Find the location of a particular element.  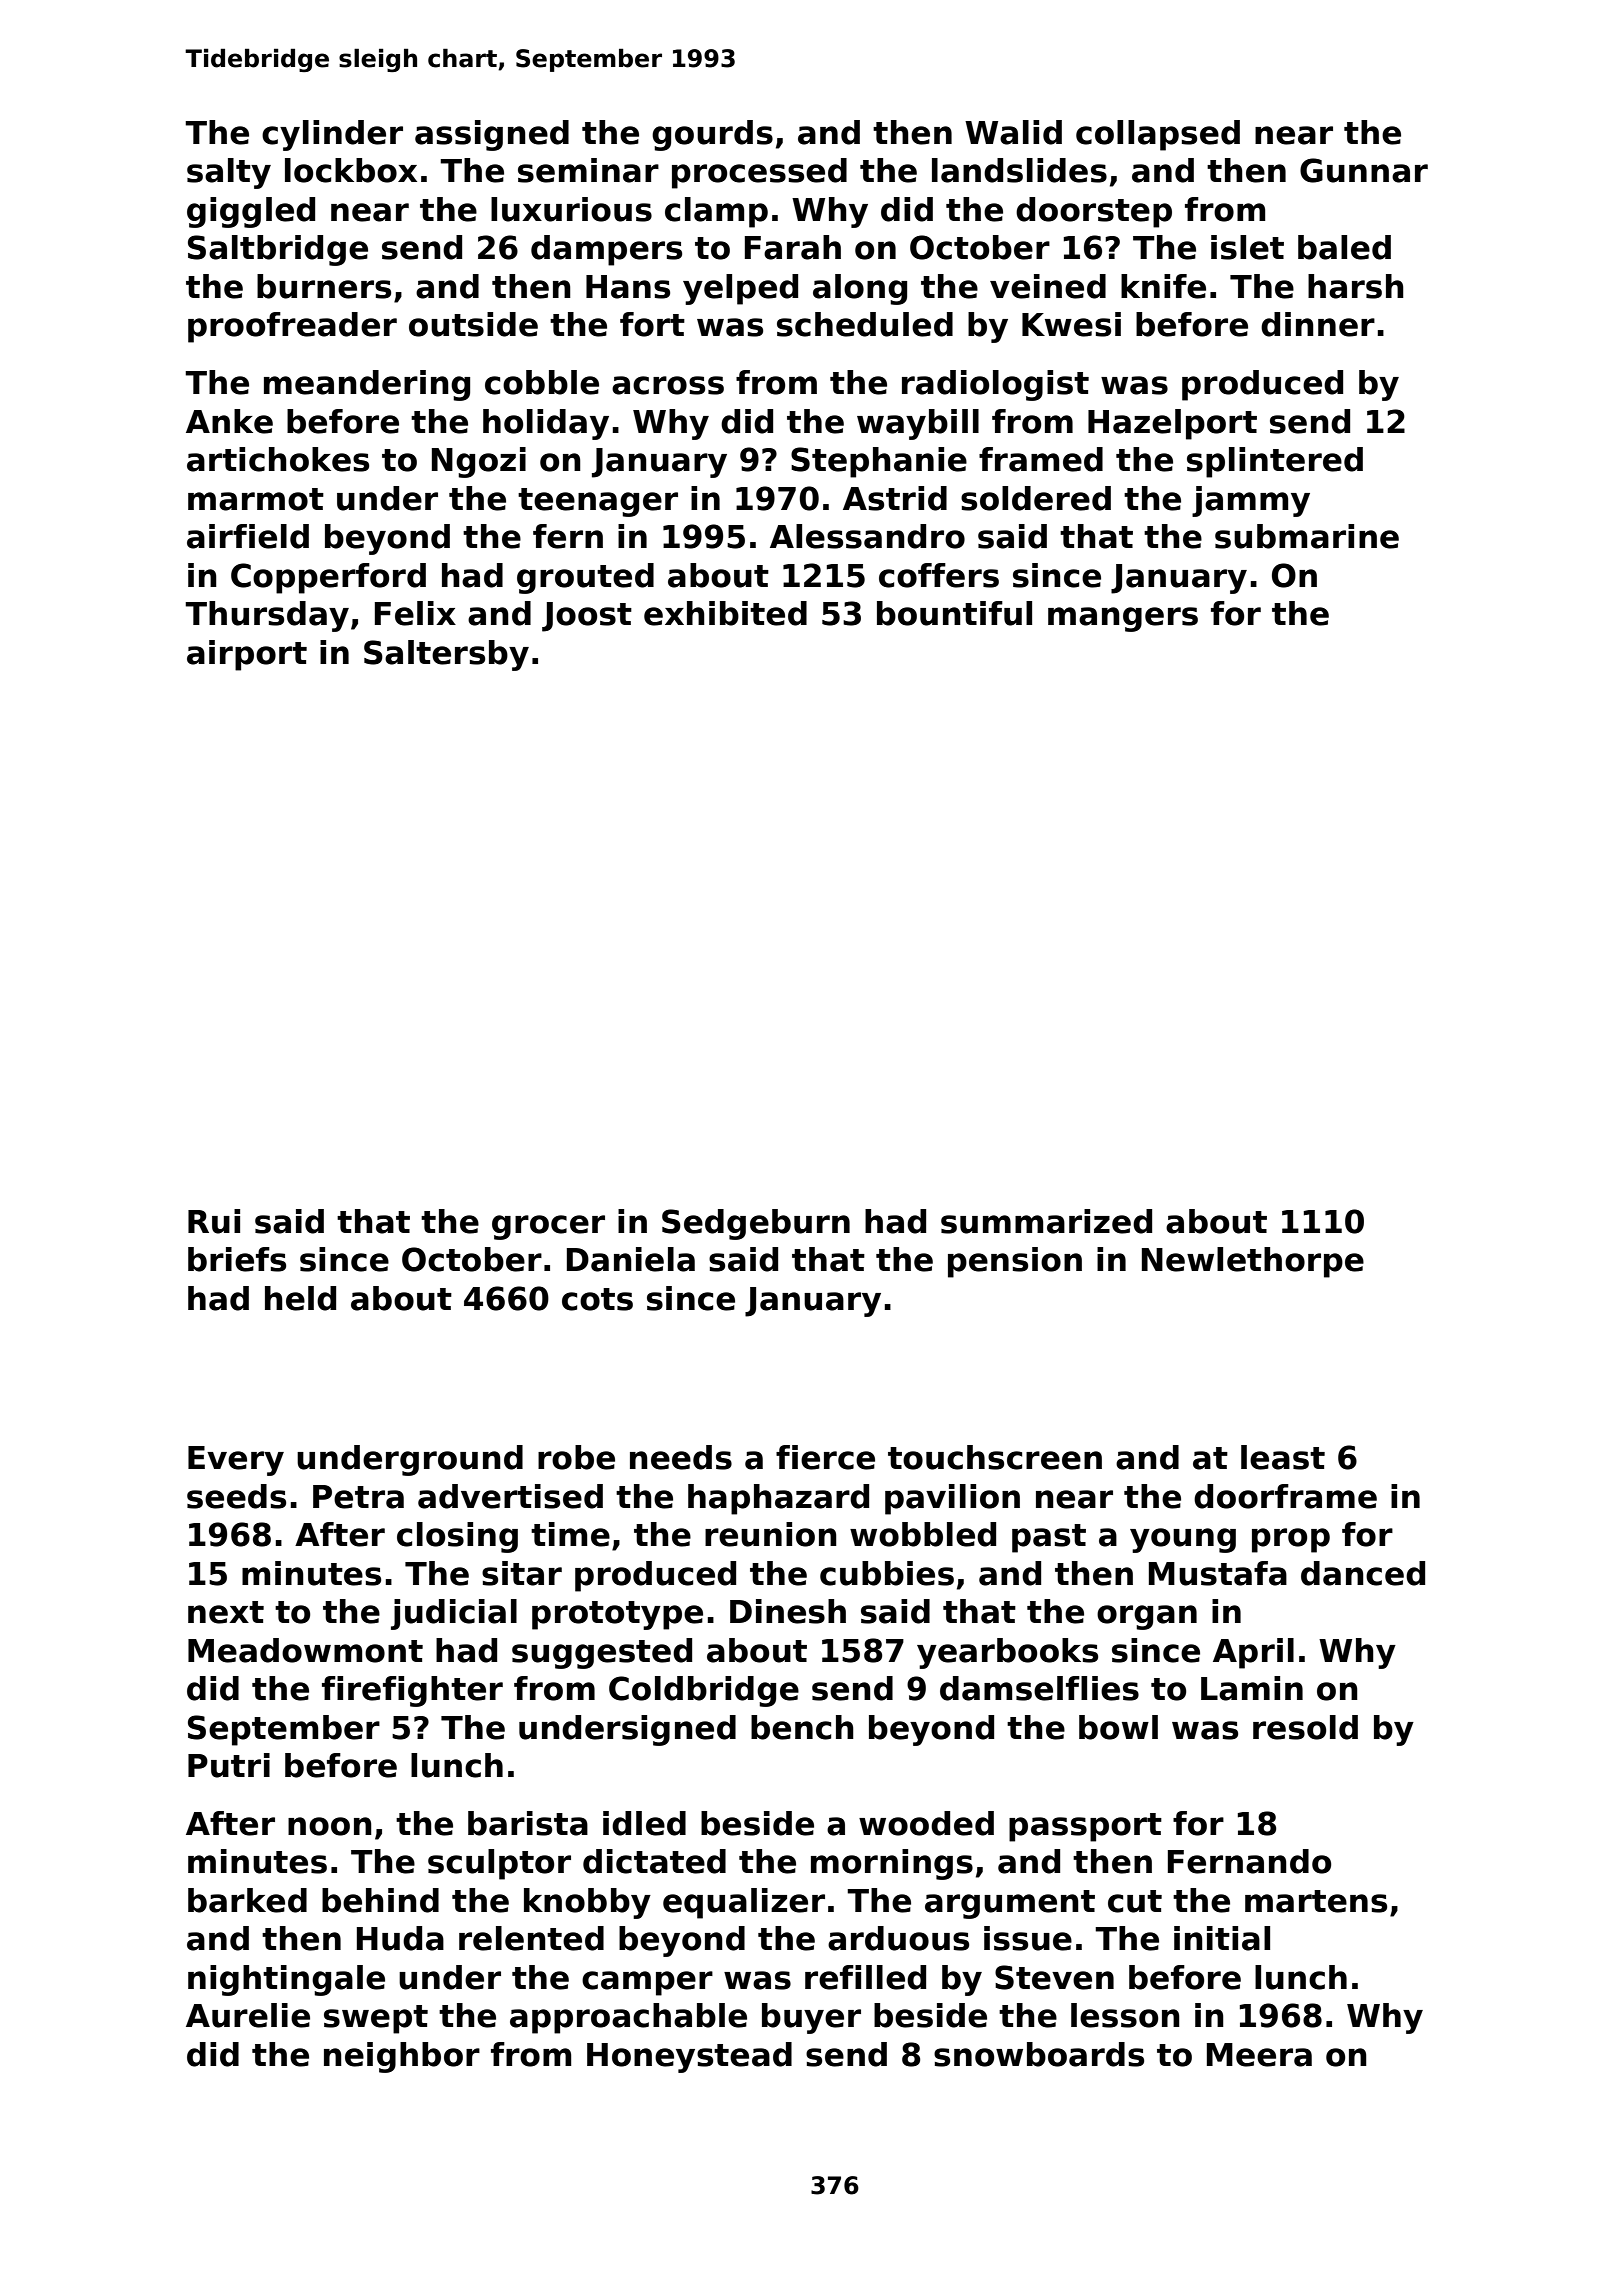

collapsed is located at coordinates (1158, 135).
